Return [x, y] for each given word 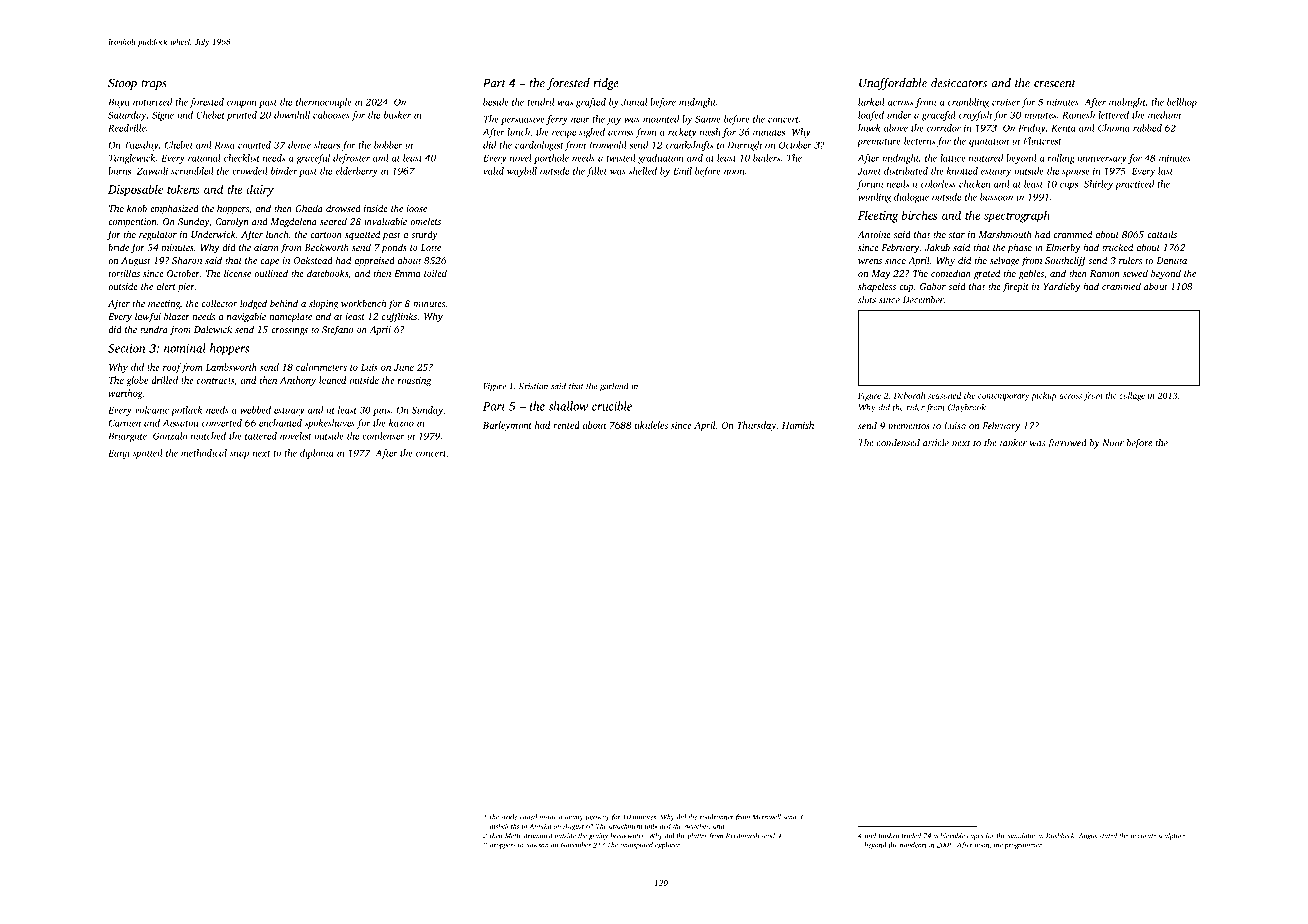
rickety [682, 133]
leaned [332, 380]
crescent [1055, 84]
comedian [951, 273]
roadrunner [717, 817]
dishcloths [504, 826]
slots [867, 300]
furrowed [1067, 444]
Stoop [122, 84]
